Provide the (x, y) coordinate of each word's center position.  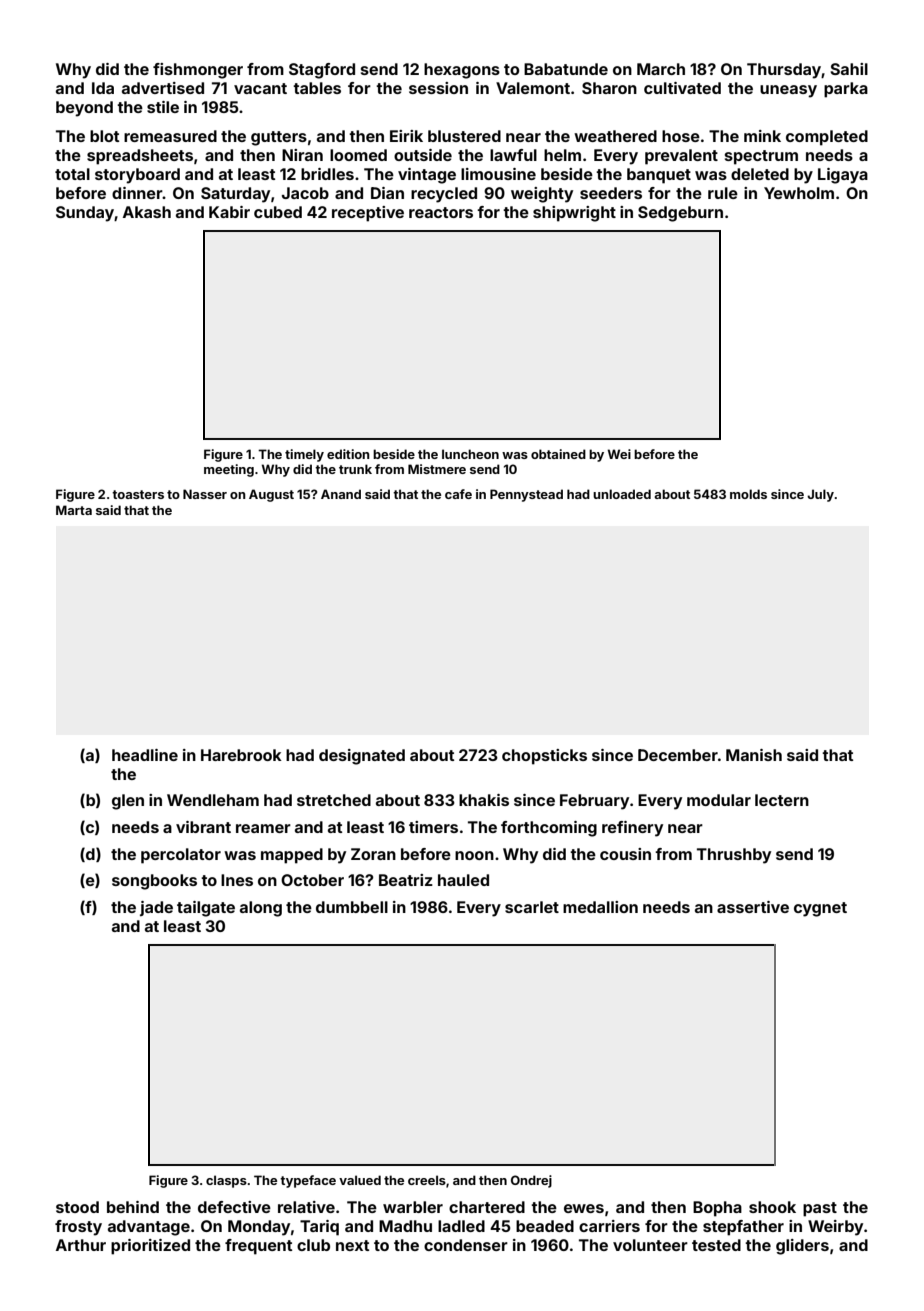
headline (145, 755)
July (820, 495)
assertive (753, 907)
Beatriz (406, 880)
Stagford (322, 71)
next (352, 1245)
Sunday (85, 214)
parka (846, 90)
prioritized (150, 1247)
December (678, 755)
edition (348, 454)
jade (156, 909)
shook (772, 1207)
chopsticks (544, 757)
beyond (84, 109)
